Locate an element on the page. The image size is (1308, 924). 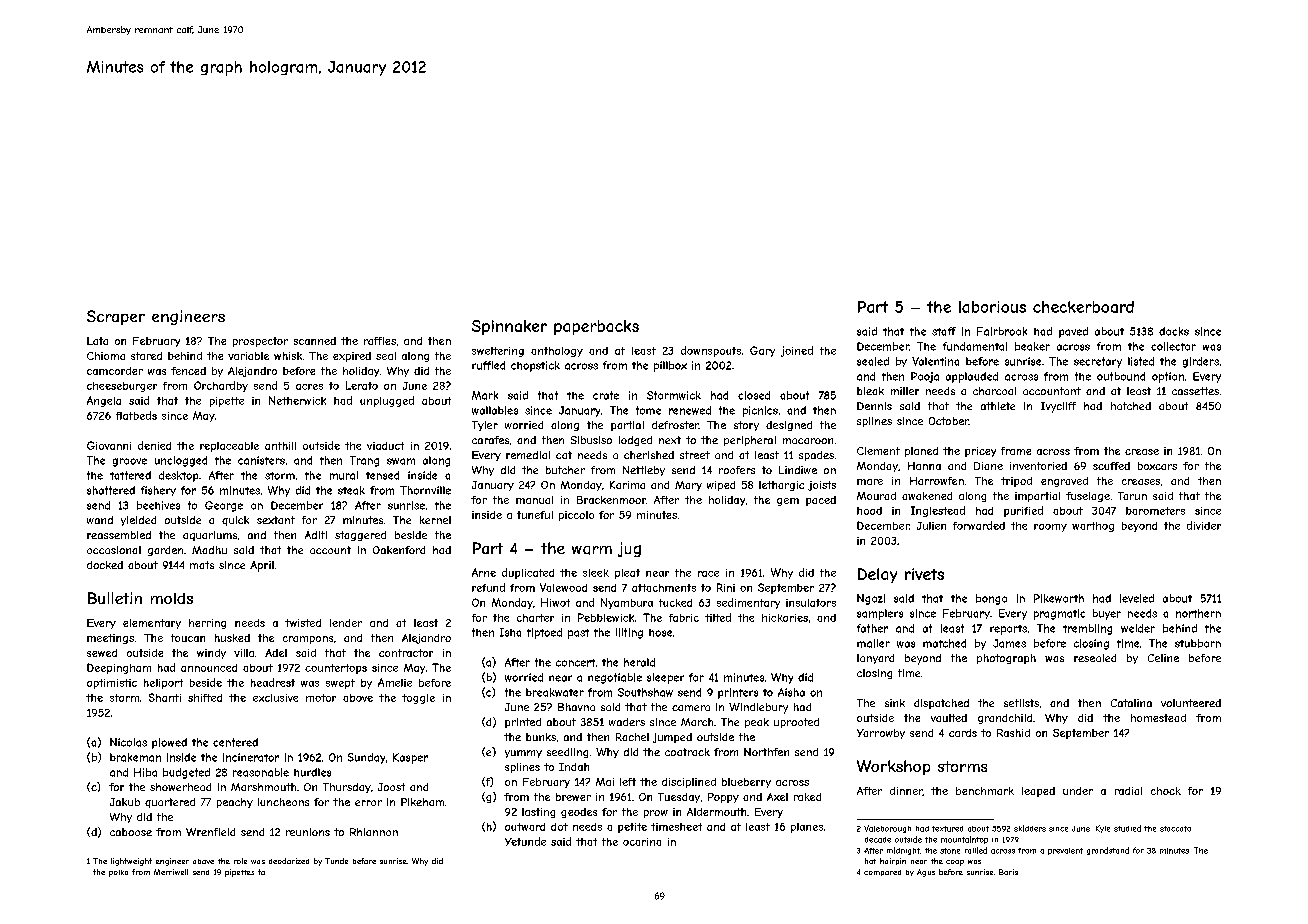
Diane is located at coordinates (988, 466).
